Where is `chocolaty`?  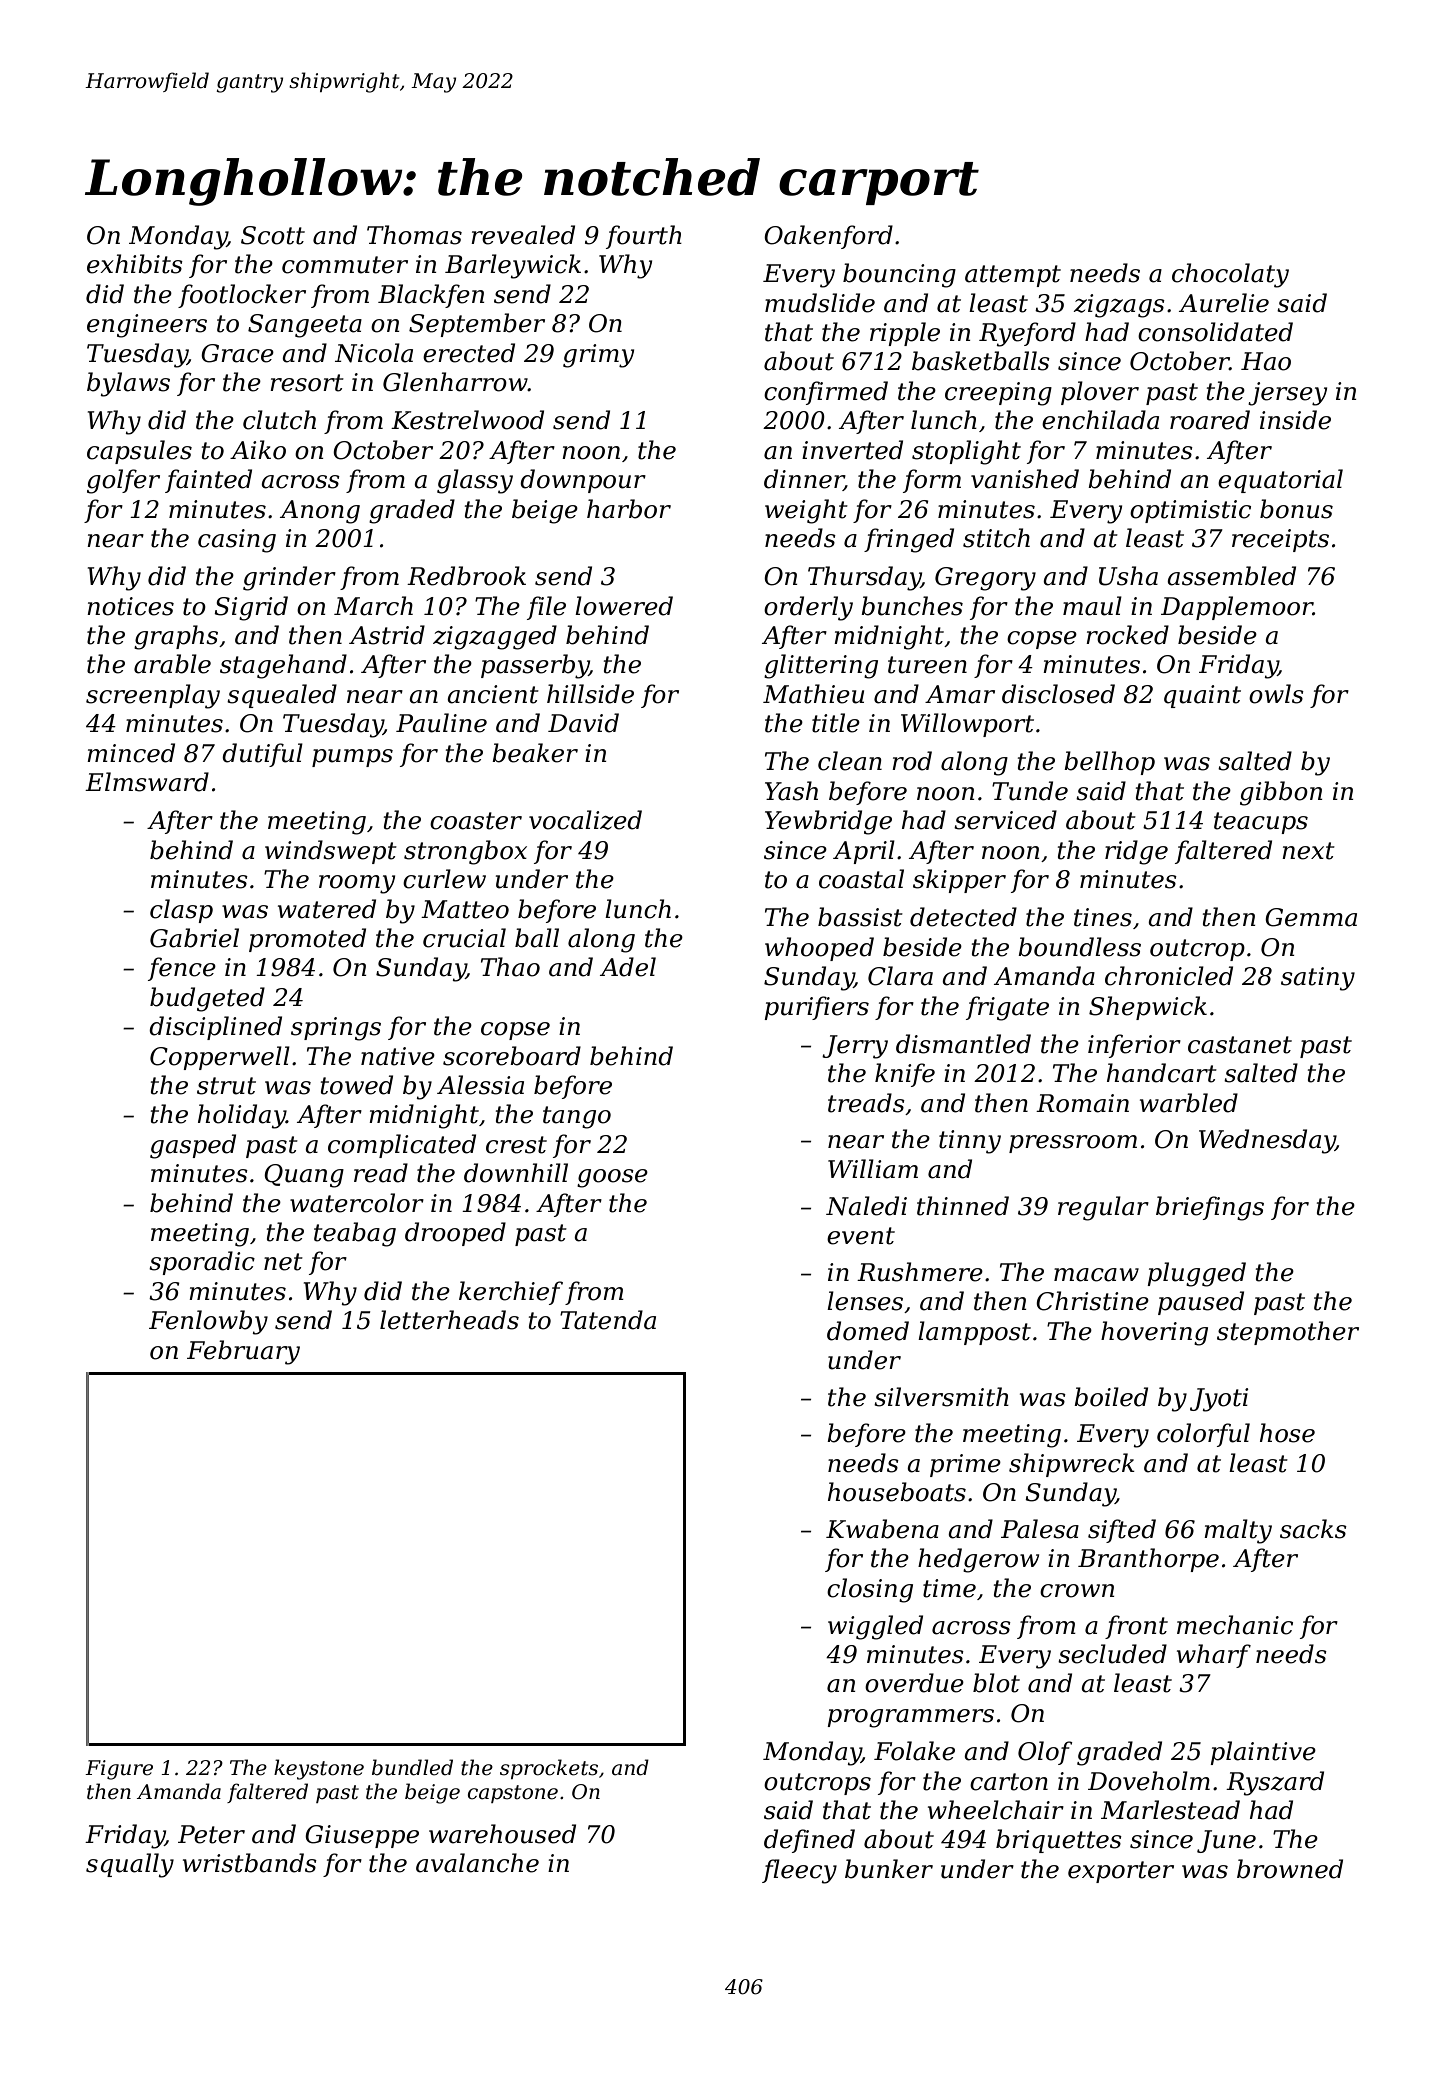 chocolaty is located at coordinates (1230, 275).
